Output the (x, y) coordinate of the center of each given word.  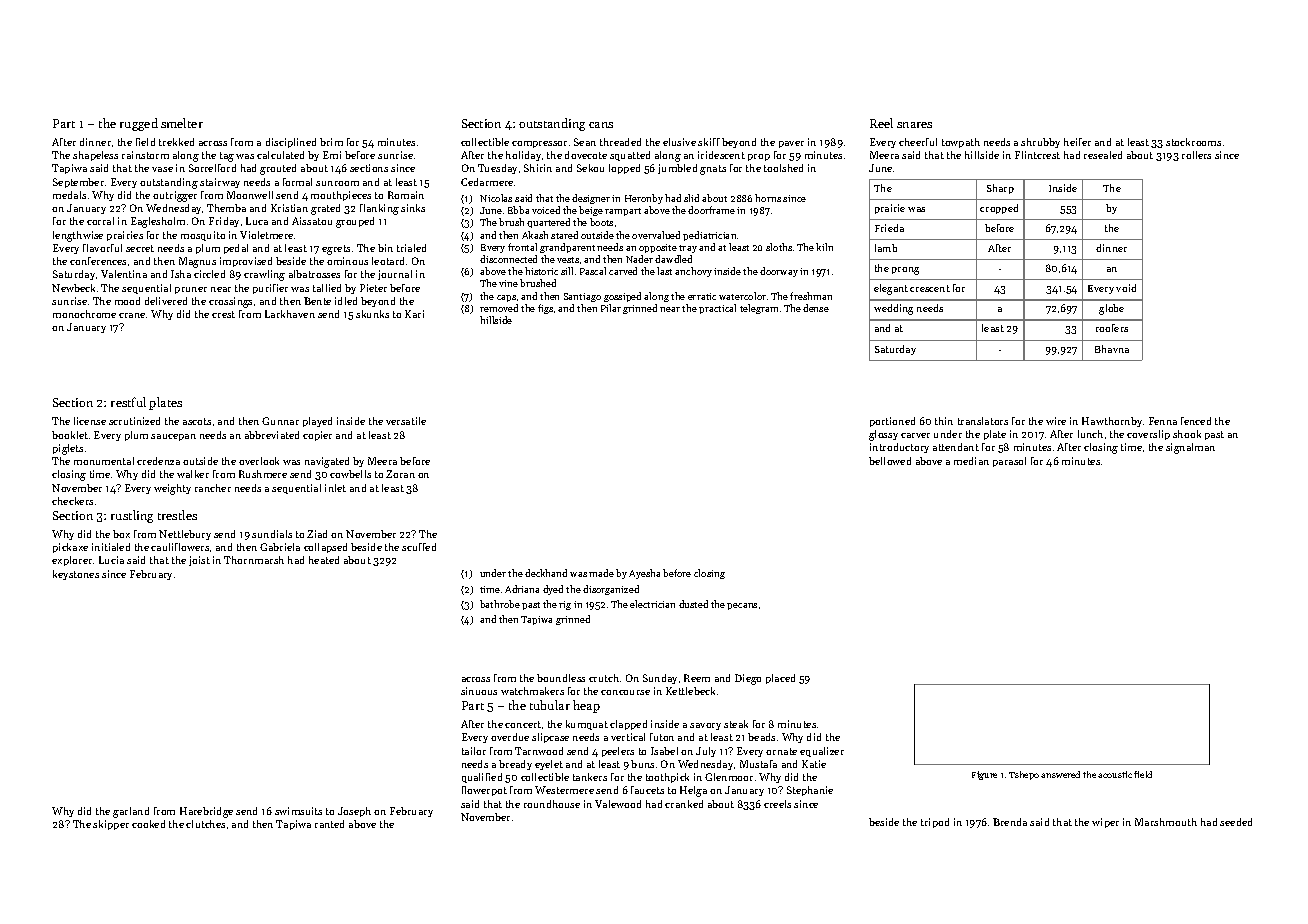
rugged (139, 124)
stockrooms (1193, 142)
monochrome (84, 314)
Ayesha (644, 574)
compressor (539, 144)
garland (131, 812)
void (1126, 288)
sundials (272, 534)
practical (717, 309)
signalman (1190, 448)
